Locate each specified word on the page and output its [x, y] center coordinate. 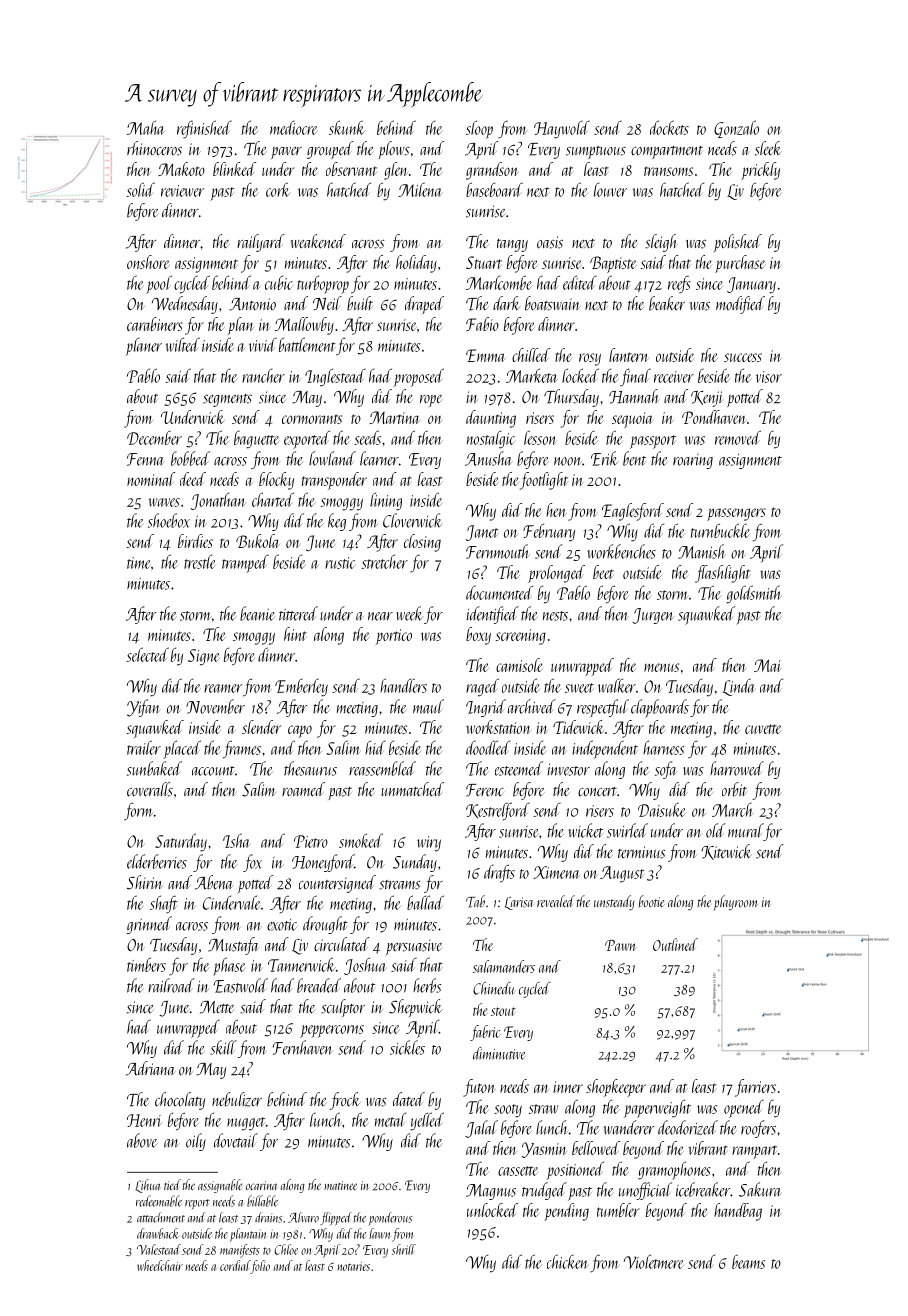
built [360, 303]
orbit [734, 789]
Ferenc [485, 790]
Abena [214, 882]
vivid [263, 345]
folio [260, 1267]
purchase [740, 264]
